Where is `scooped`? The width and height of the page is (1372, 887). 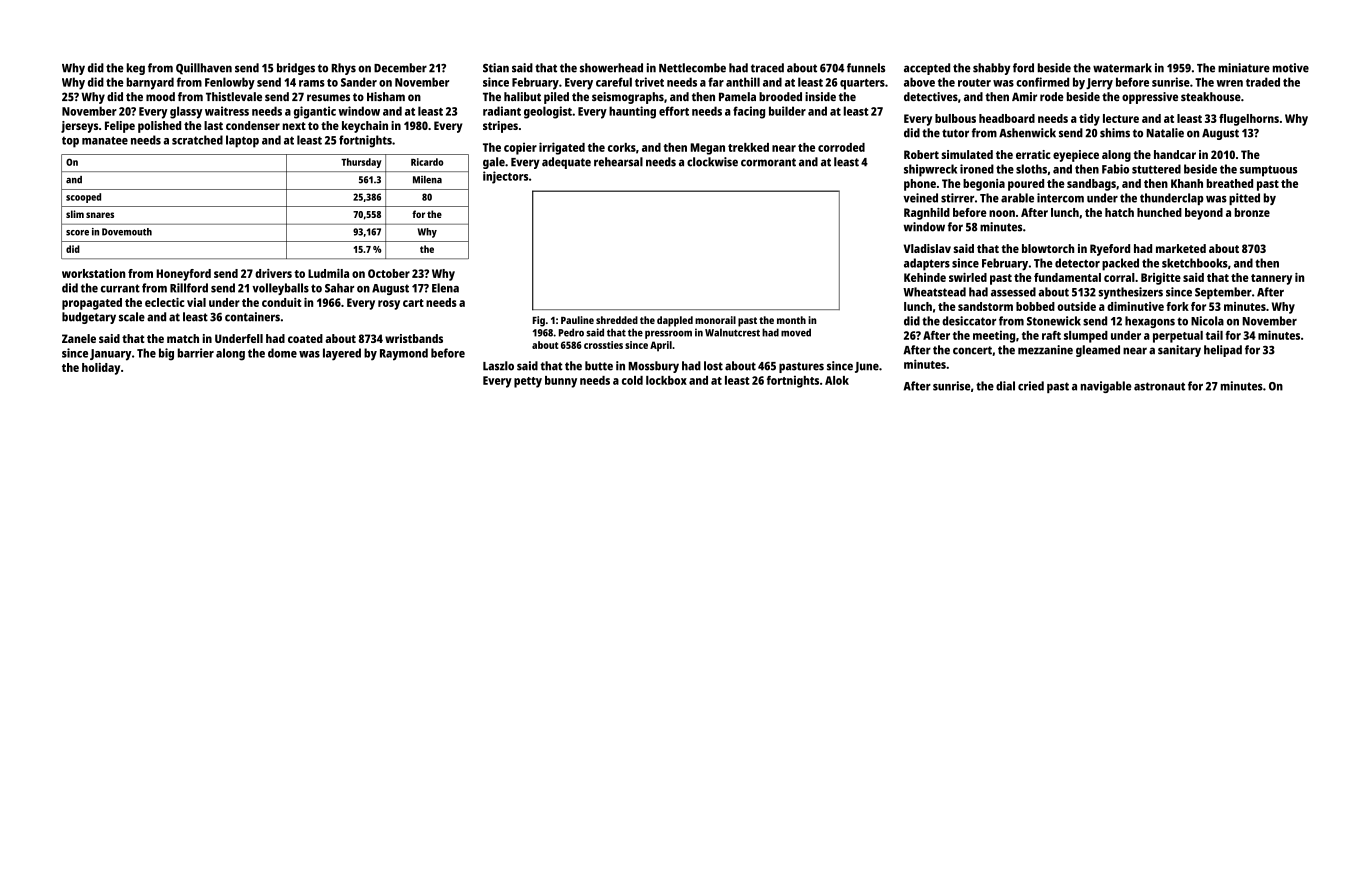 scooped is located at coordinates (83, 198).
